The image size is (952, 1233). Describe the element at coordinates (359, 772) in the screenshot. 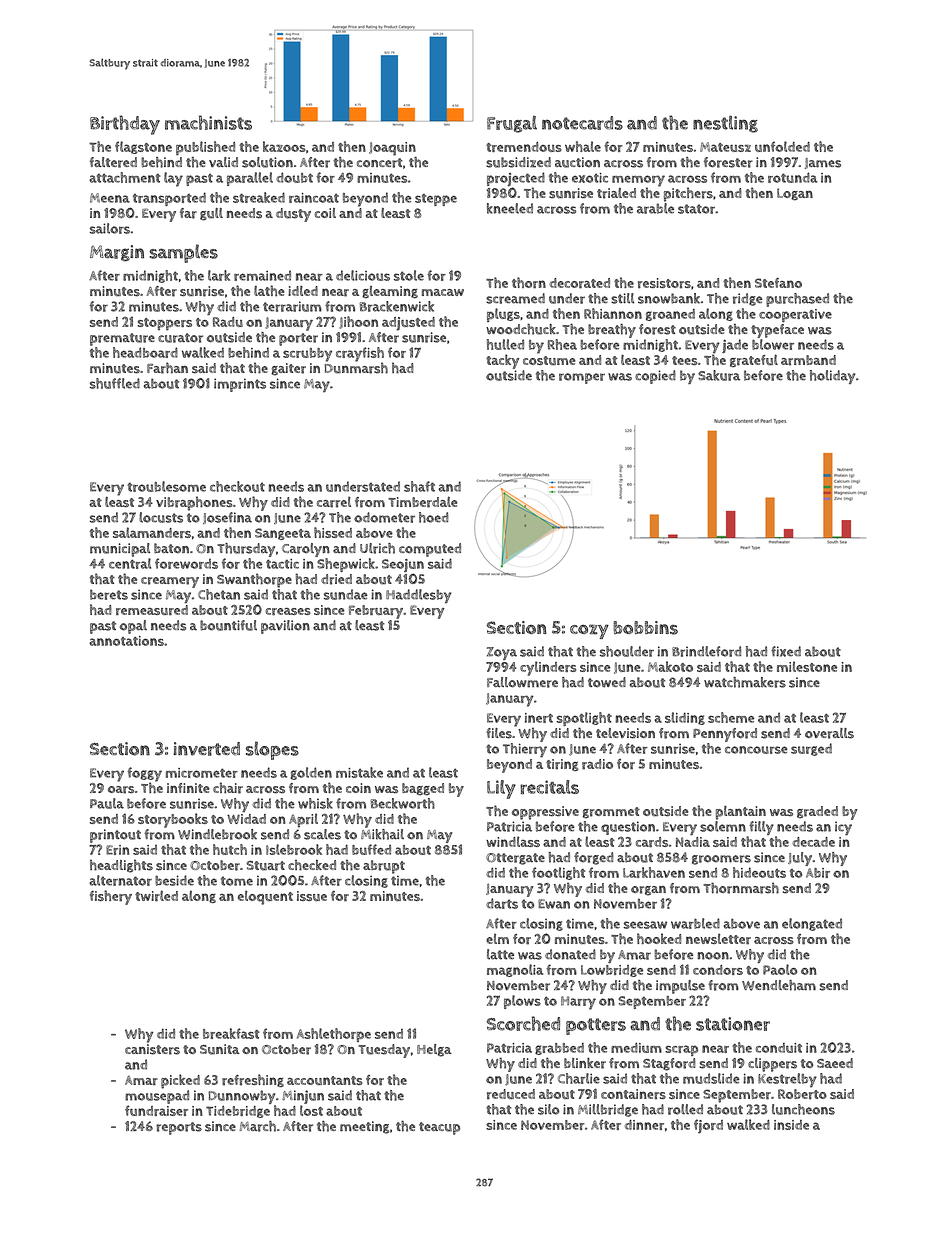

I see `mistake` at that location.
